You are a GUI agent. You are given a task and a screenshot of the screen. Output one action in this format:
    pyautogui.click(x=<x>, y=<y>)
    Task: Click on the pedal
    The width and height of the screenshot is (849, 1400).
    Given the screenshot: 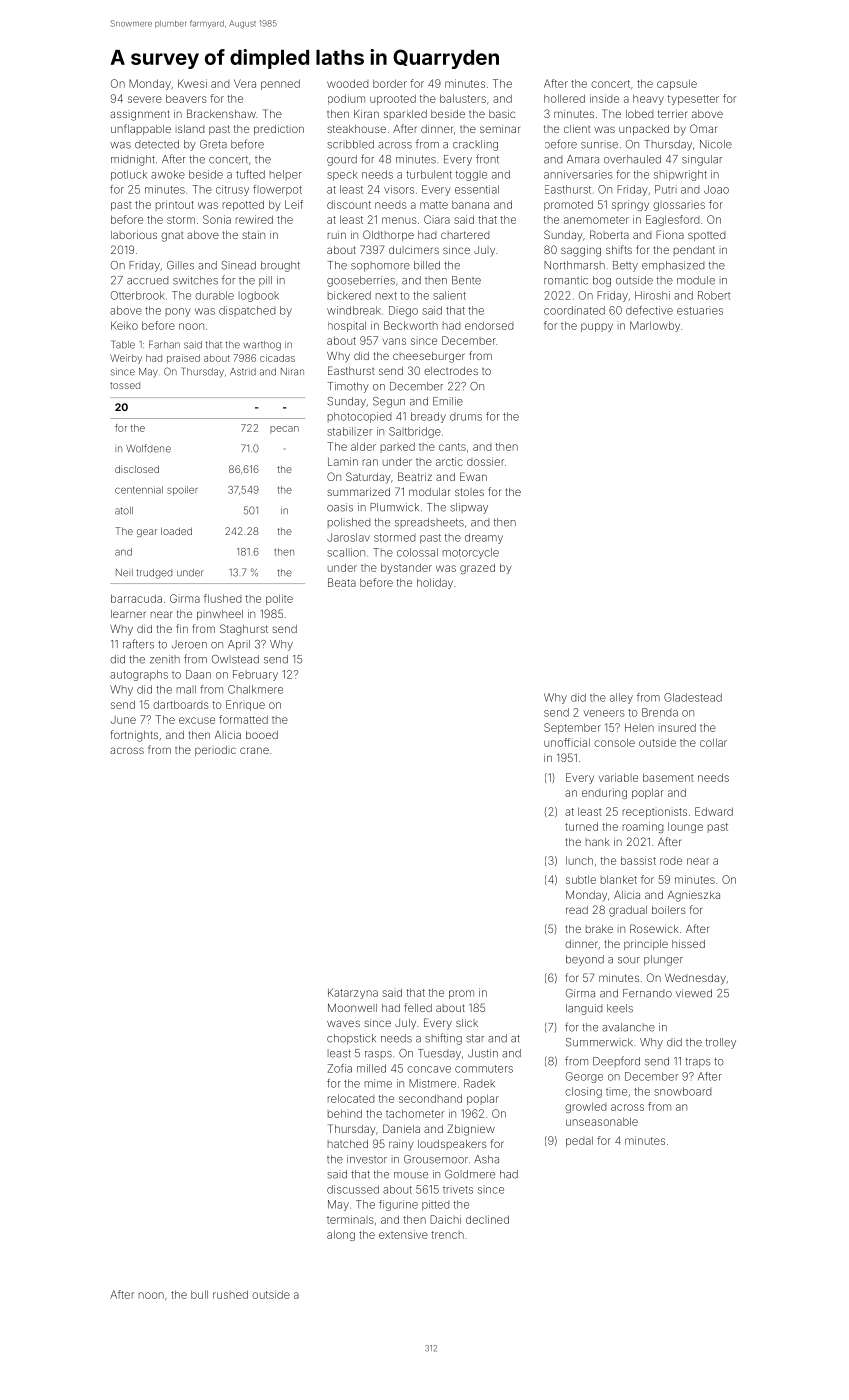 What is the action you would take?
    pyautogui.click(x=579, y=1141)
